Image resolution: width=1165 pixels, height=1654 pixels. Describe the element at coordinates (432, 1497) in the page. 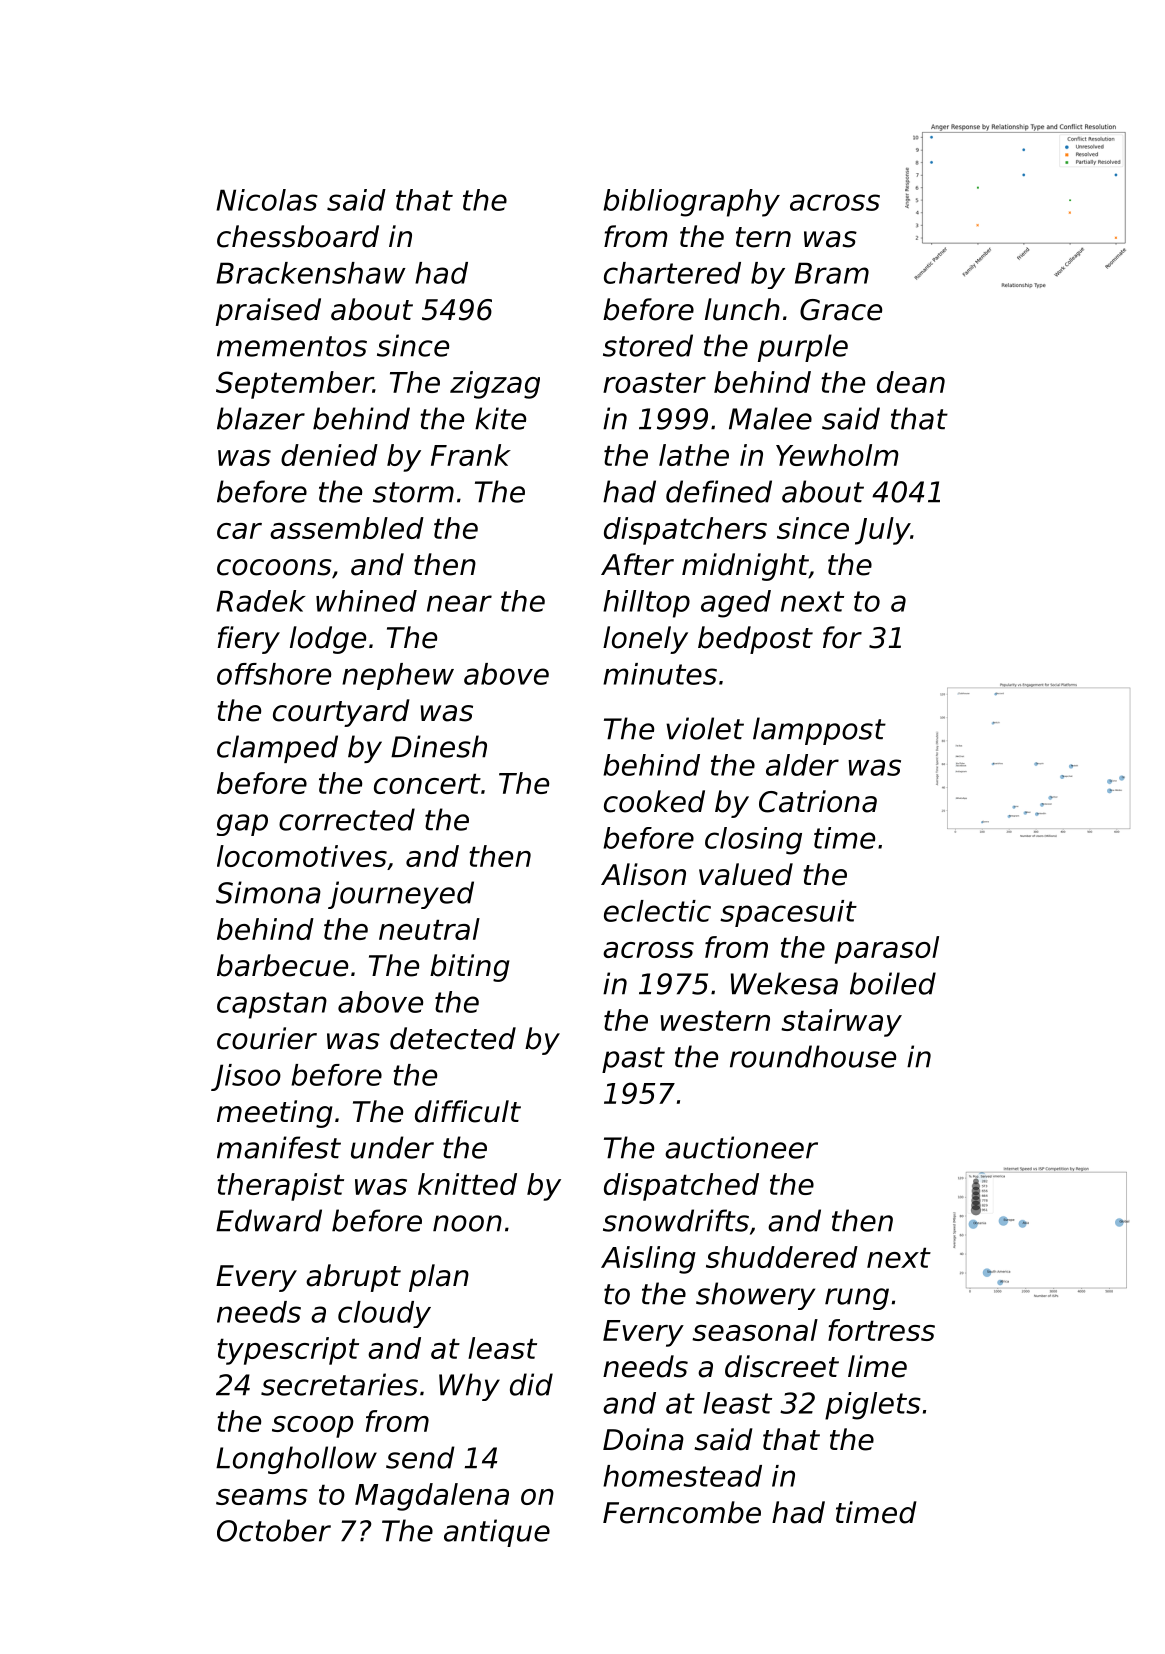

I see `Magdalena` at that location.
